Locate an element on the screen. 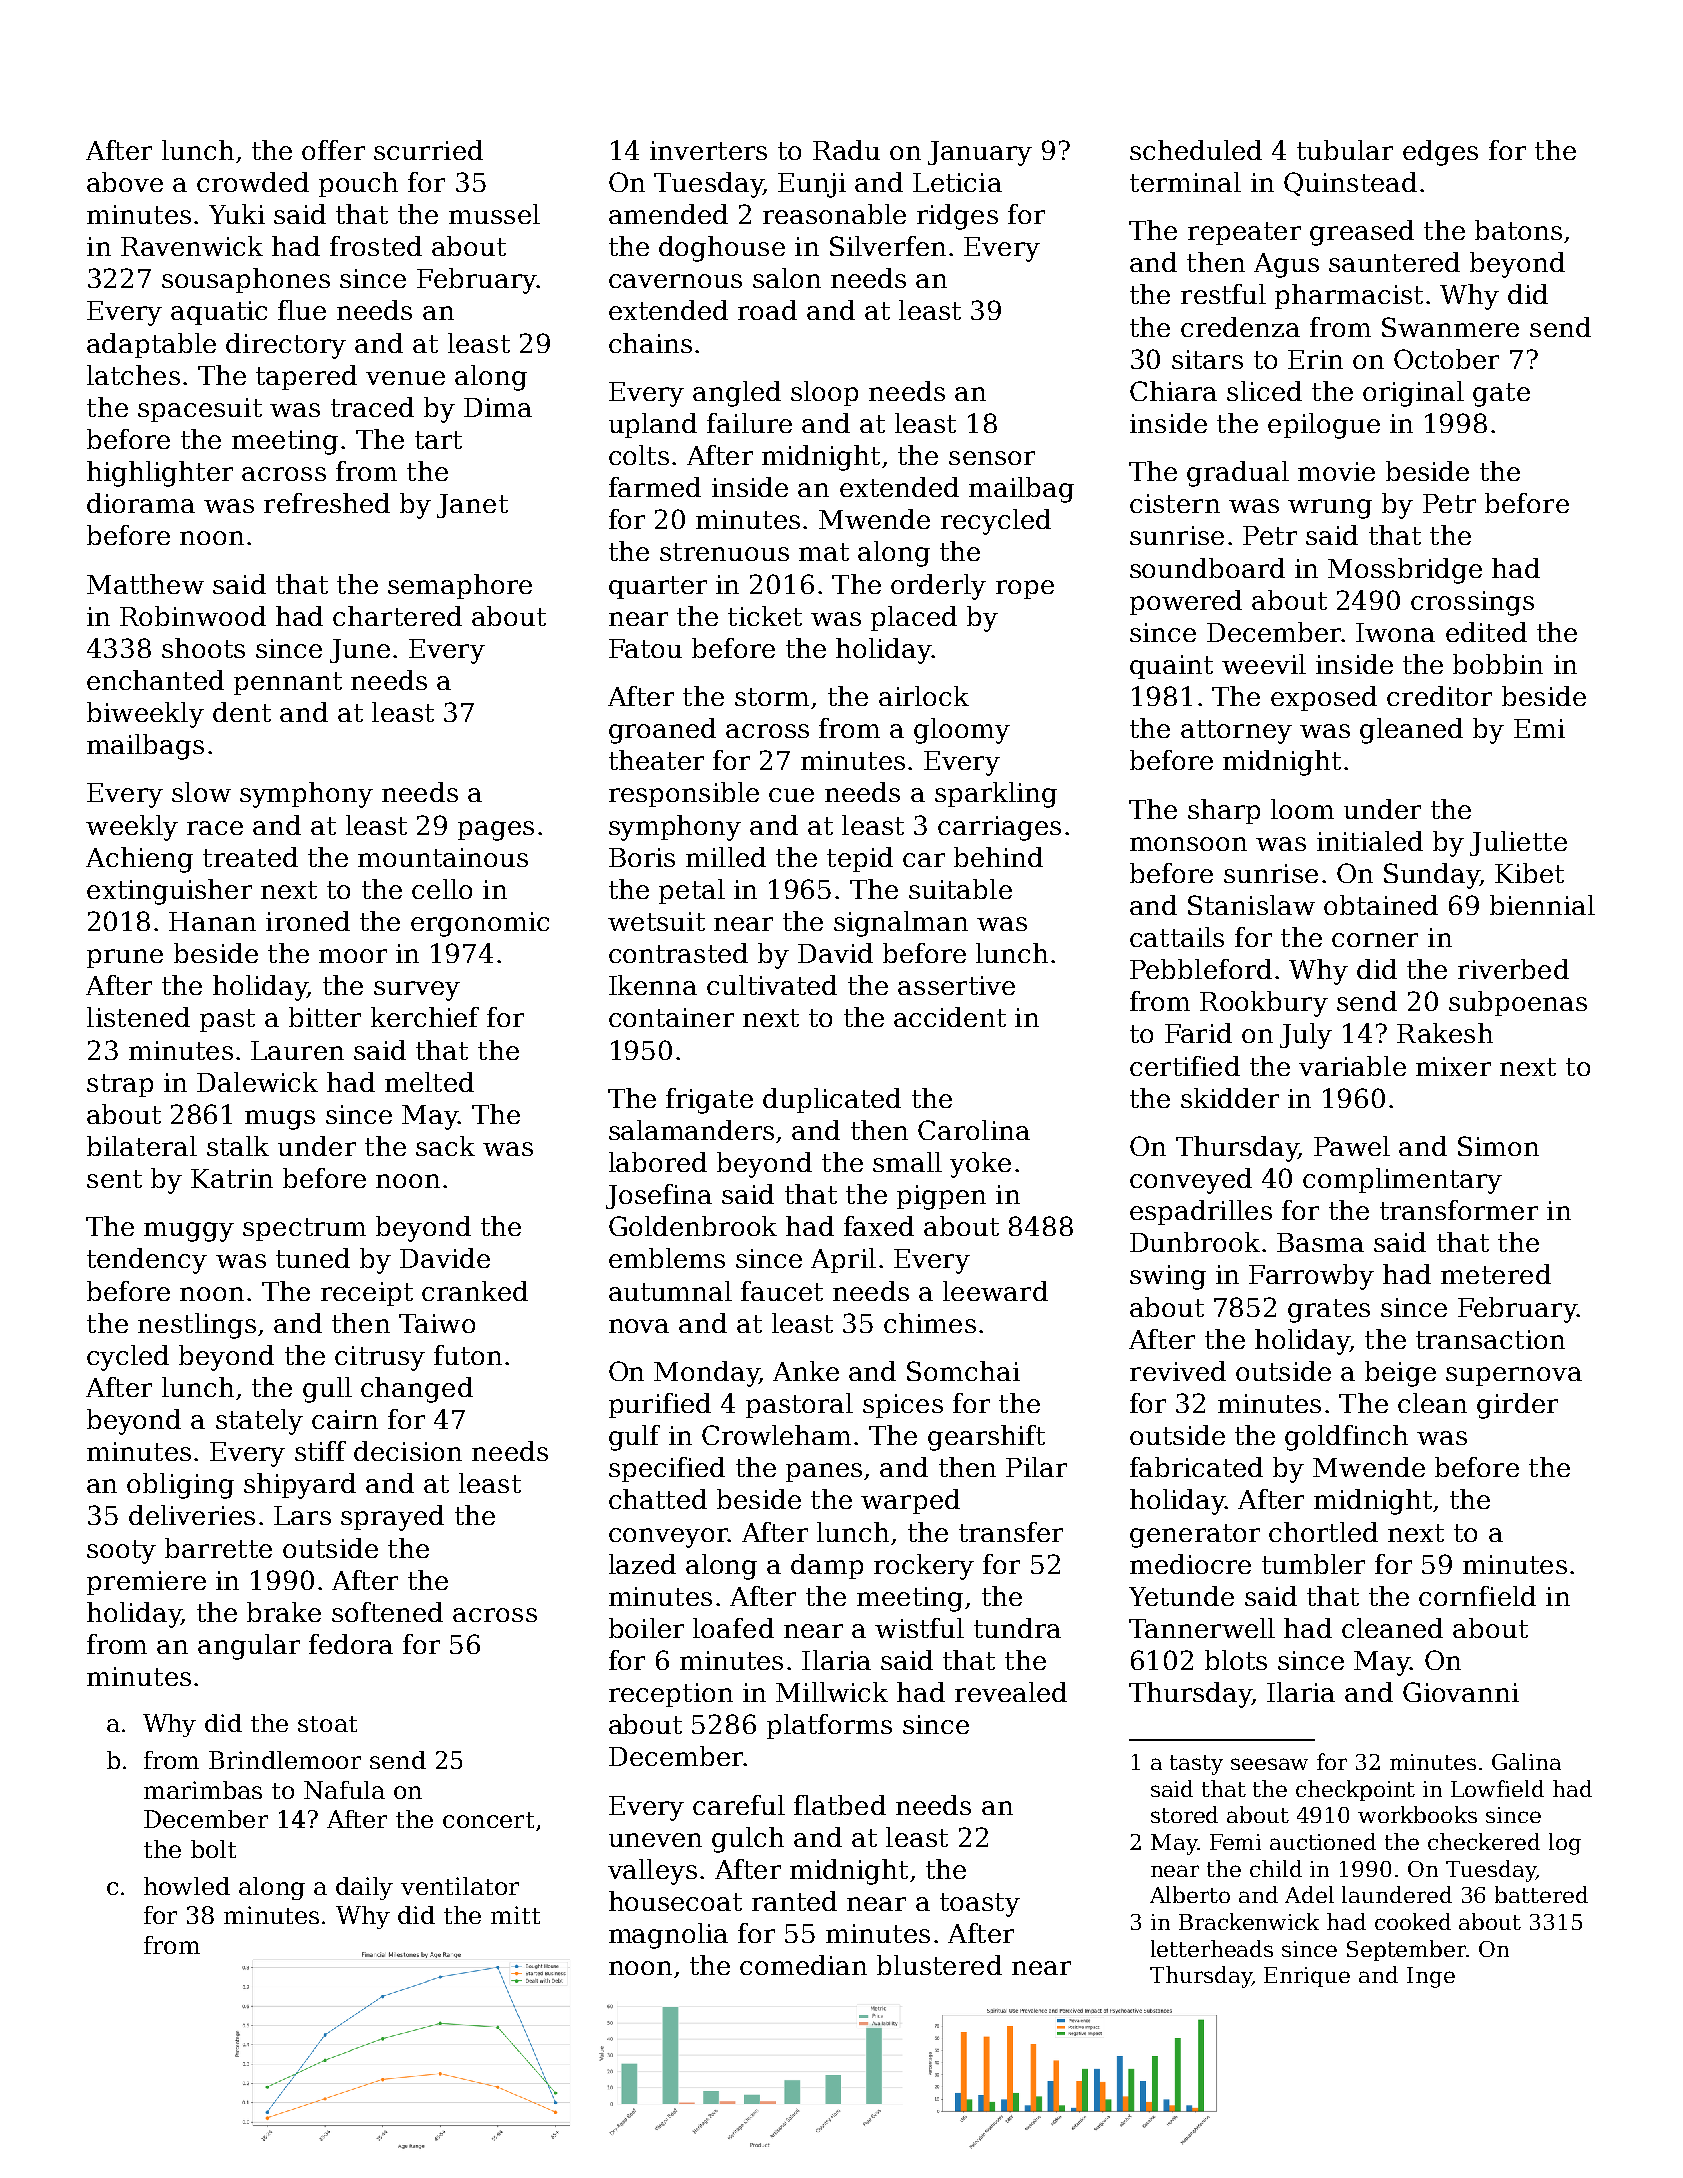  nestlings is located at coordinates (197, 1326).
